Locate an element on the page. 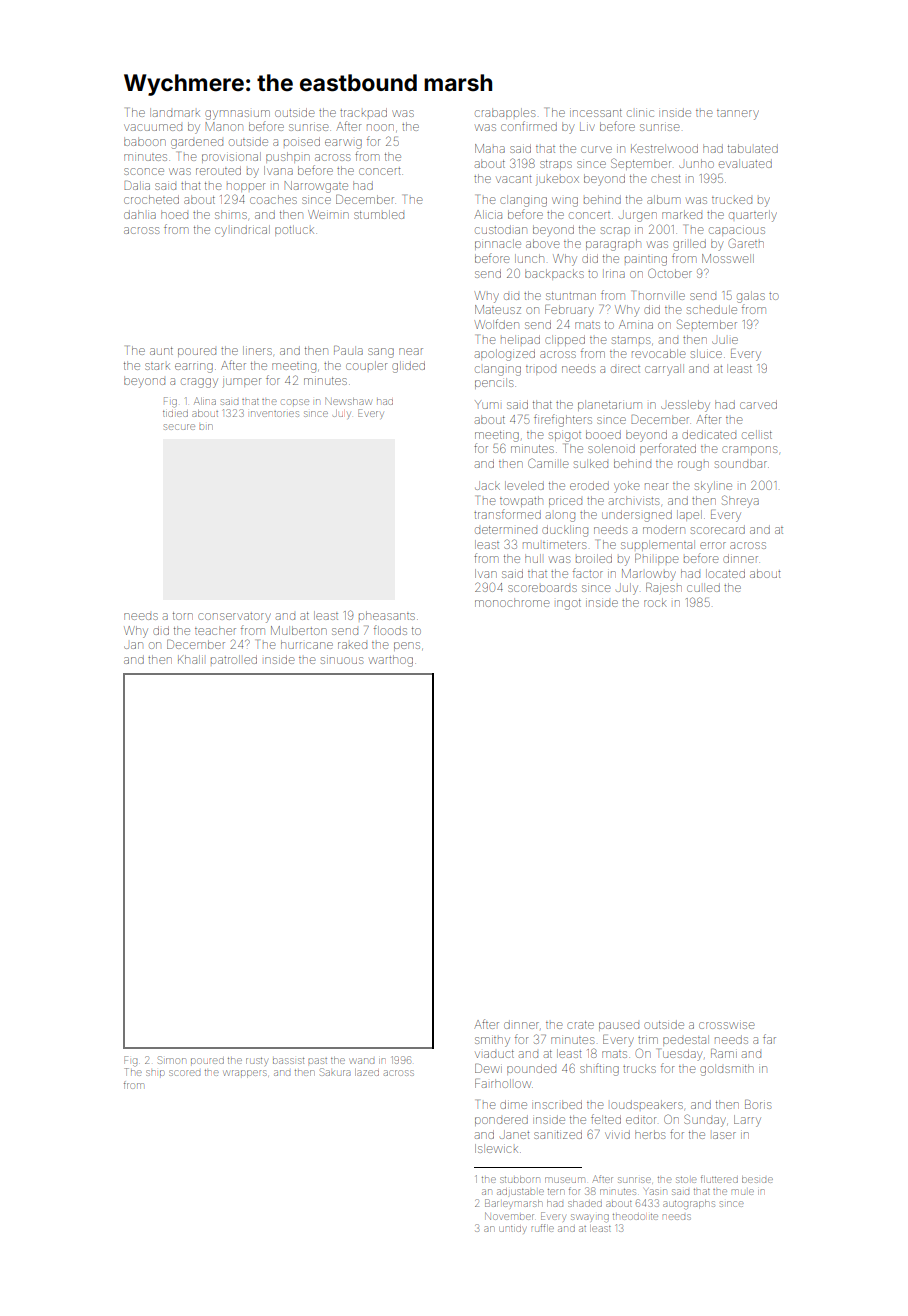 The width and height of the document is (908, 1316). warthog is located at coordinates (391, 661).
